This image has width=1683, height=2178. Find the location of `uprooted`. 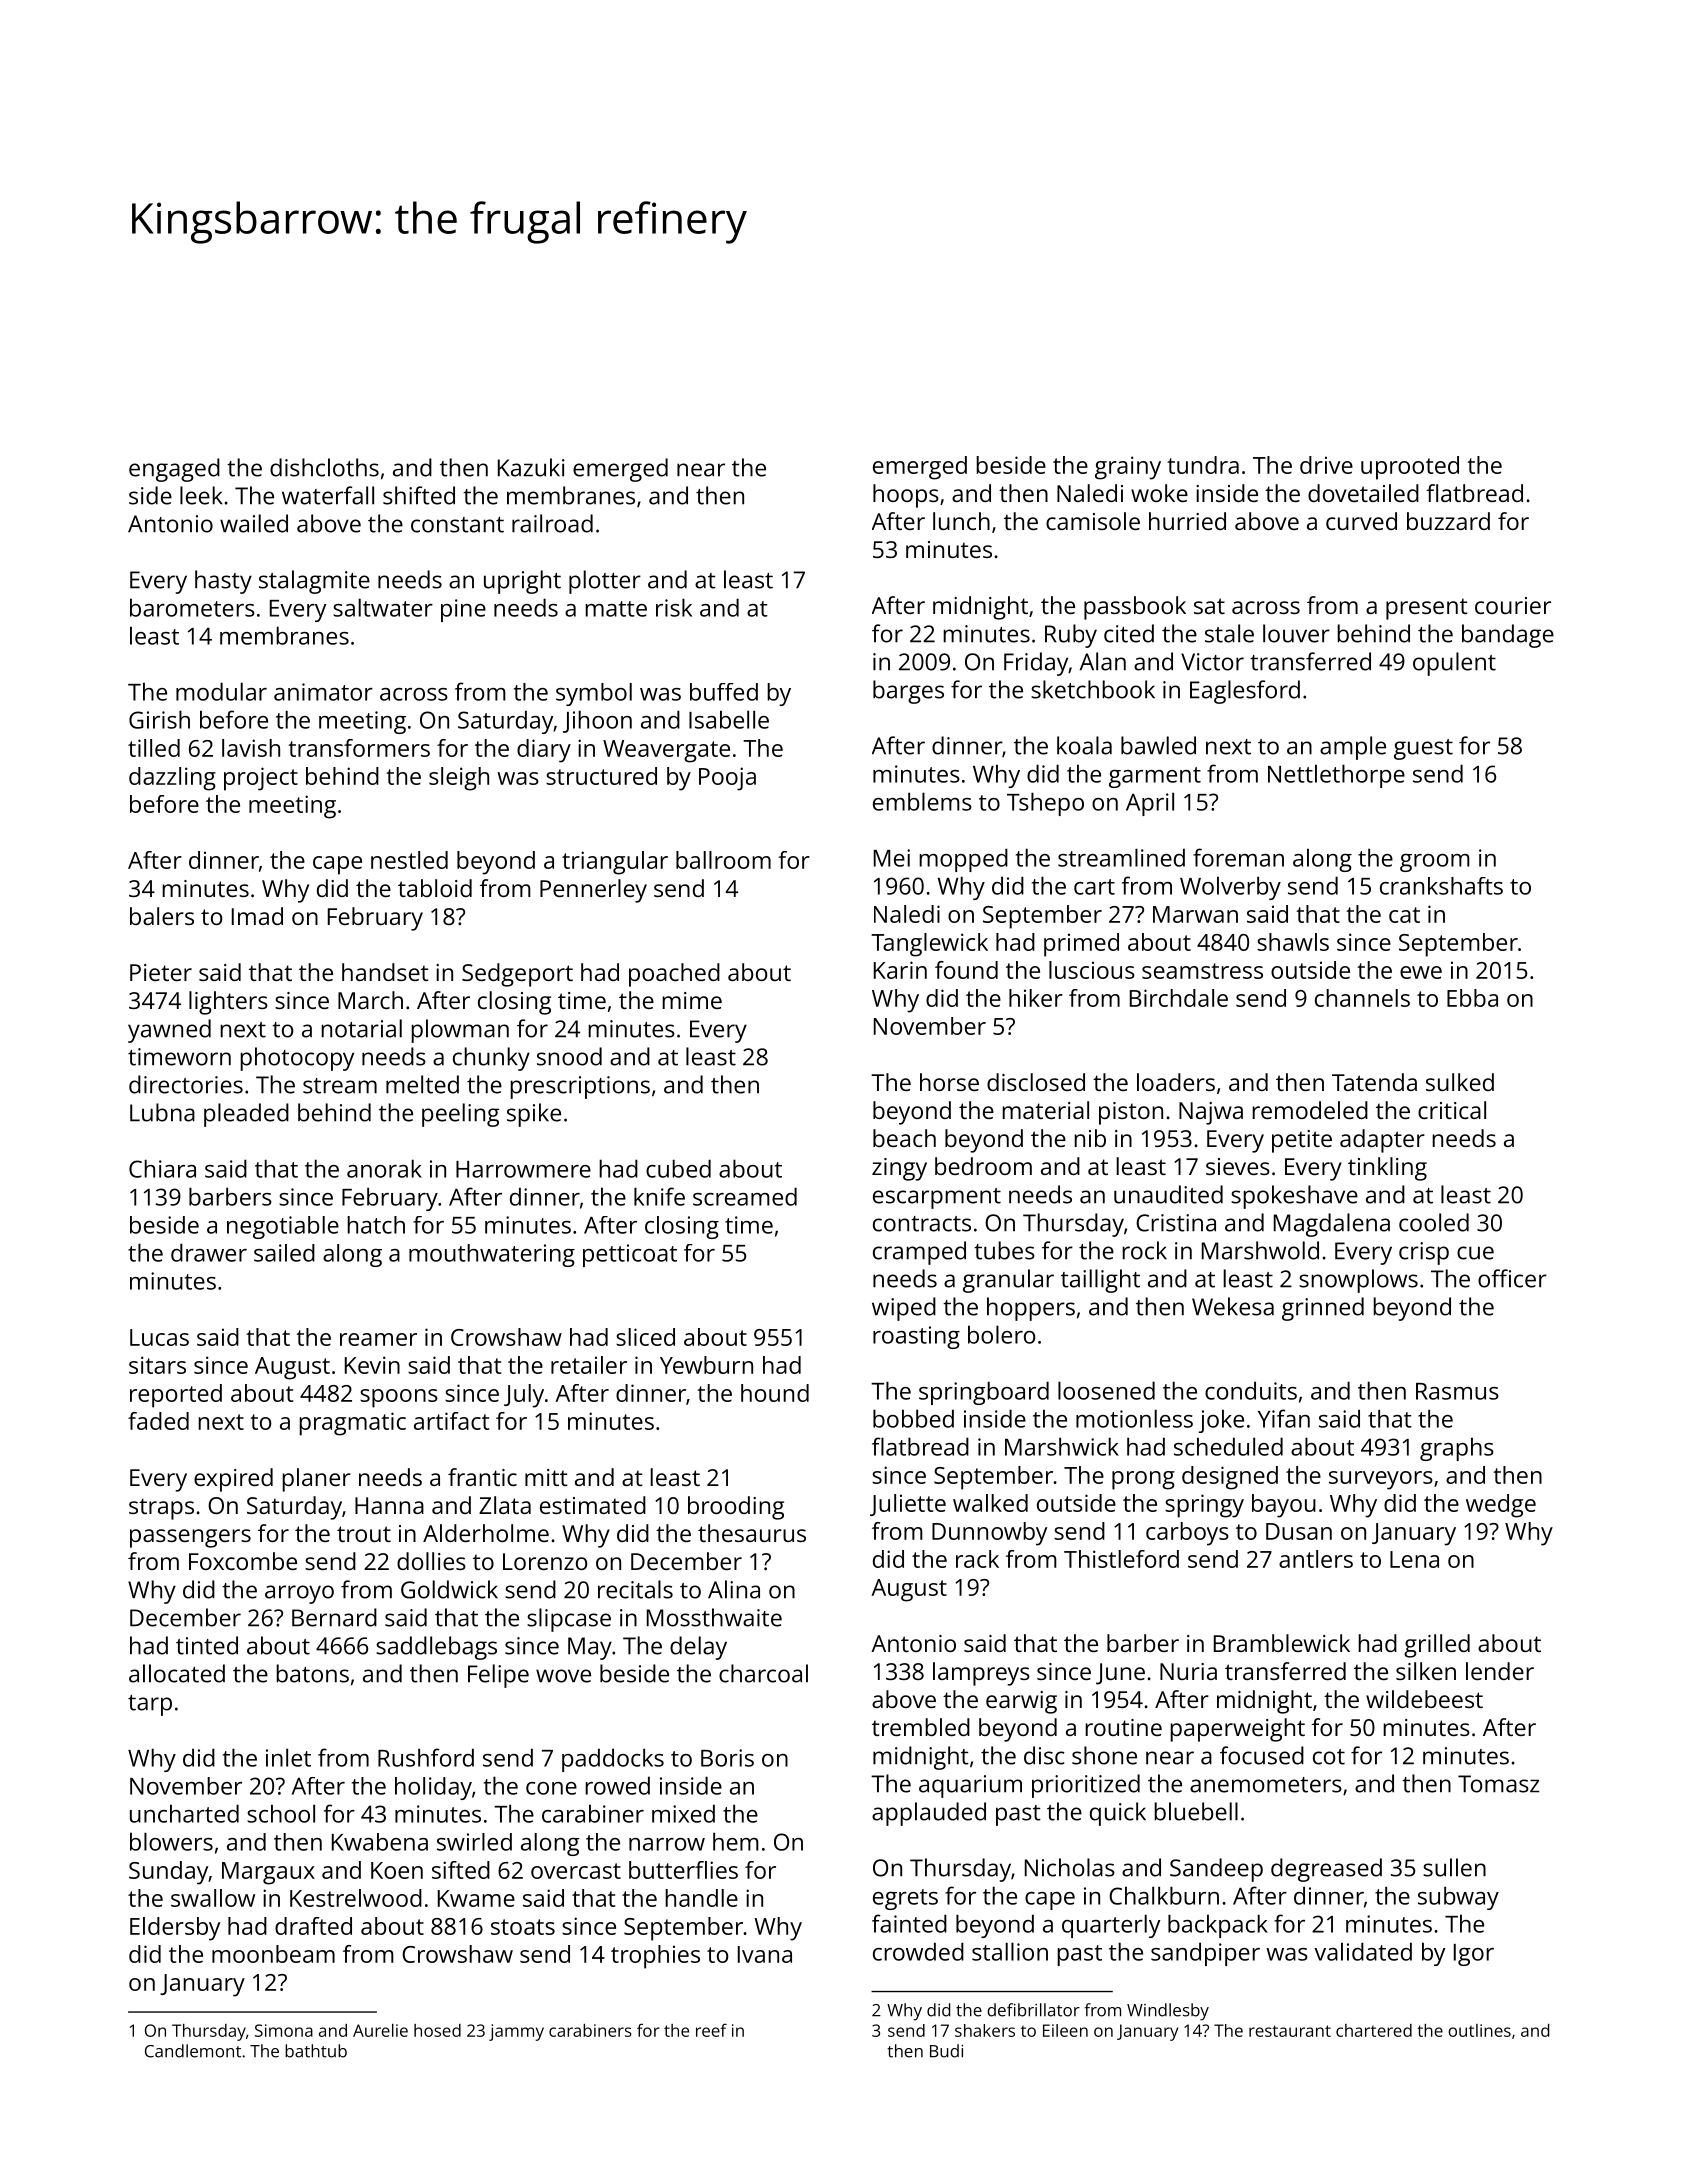

uprooted is located at coordinates (1410, 468).
